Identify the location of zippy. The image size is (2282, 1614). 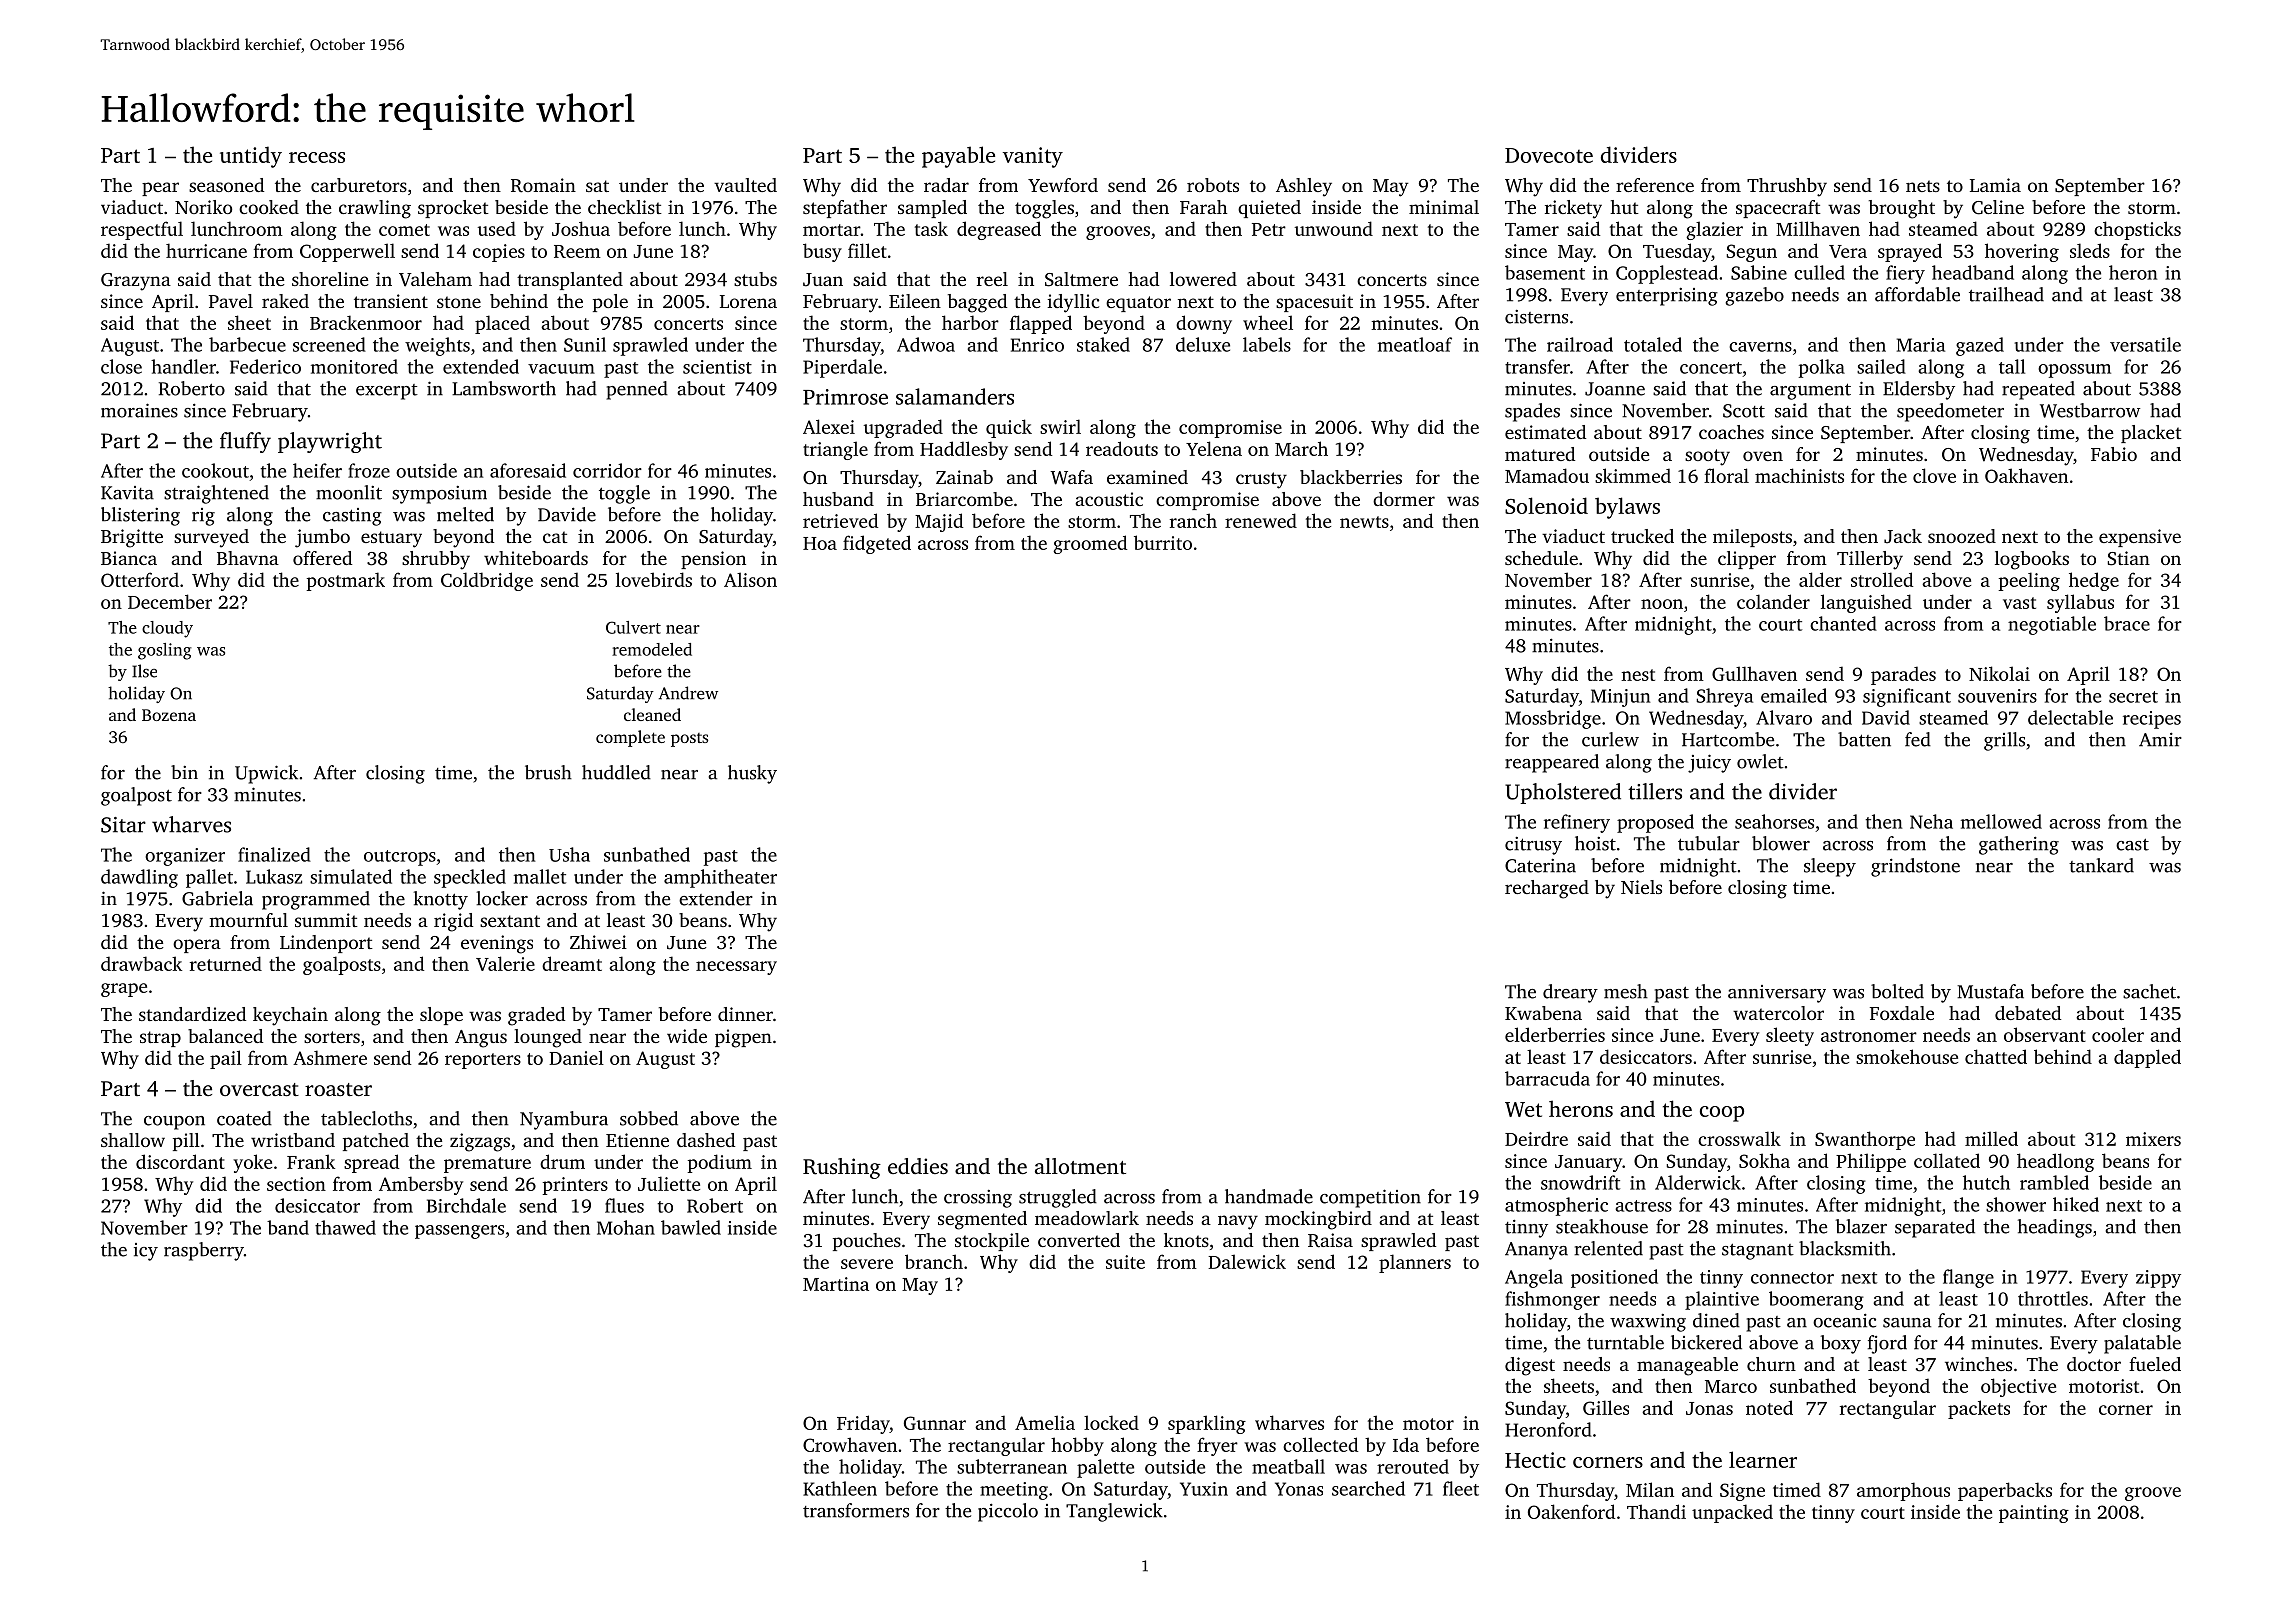
(2158, 1279).
